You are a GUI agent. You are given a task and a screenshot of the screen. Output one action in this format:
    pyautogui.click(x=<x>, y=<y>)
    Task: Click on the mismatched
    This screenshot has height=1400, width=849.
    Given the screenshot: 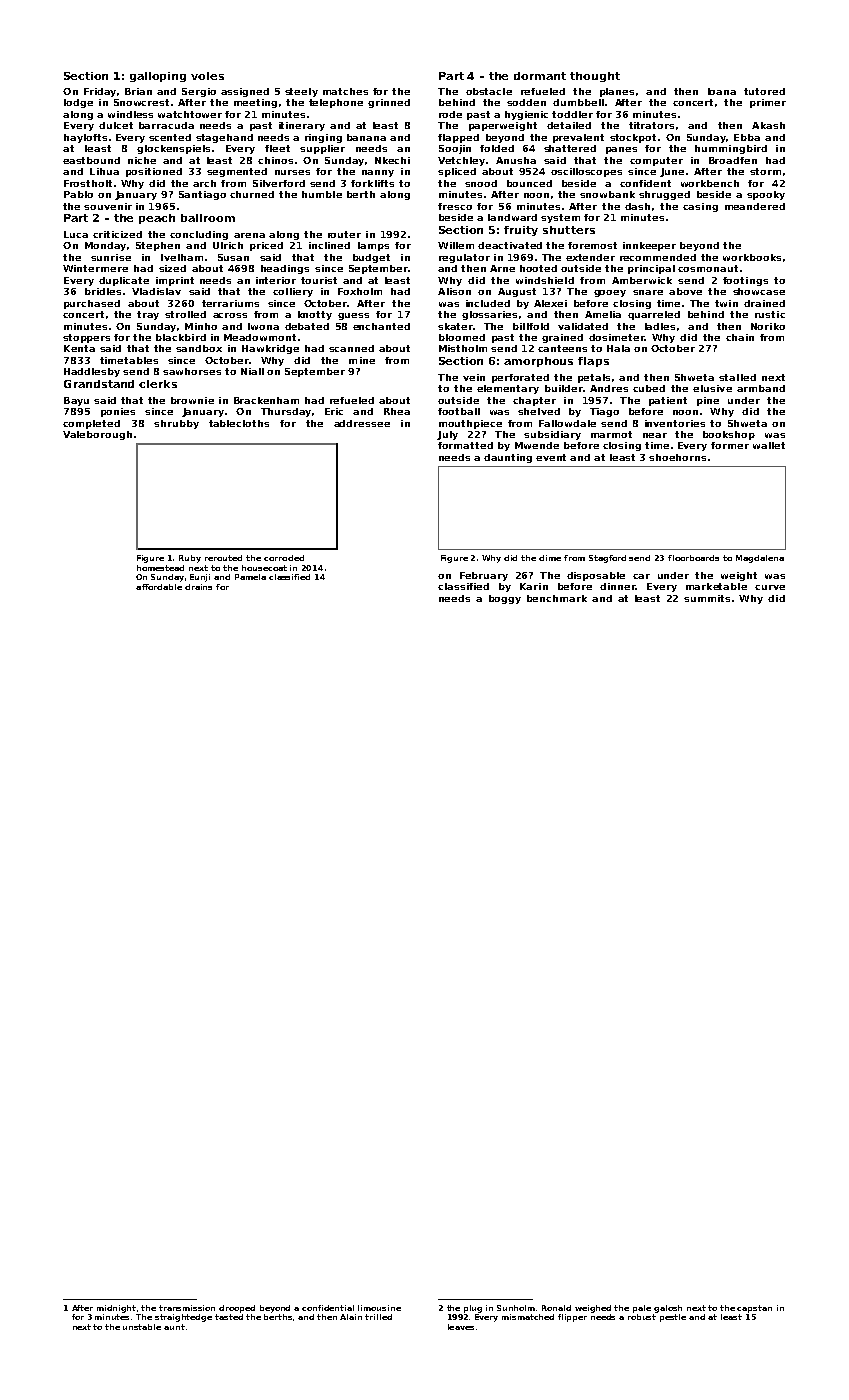 What is the action you would take?
    pyautogui.click(x=528, y=1317)
